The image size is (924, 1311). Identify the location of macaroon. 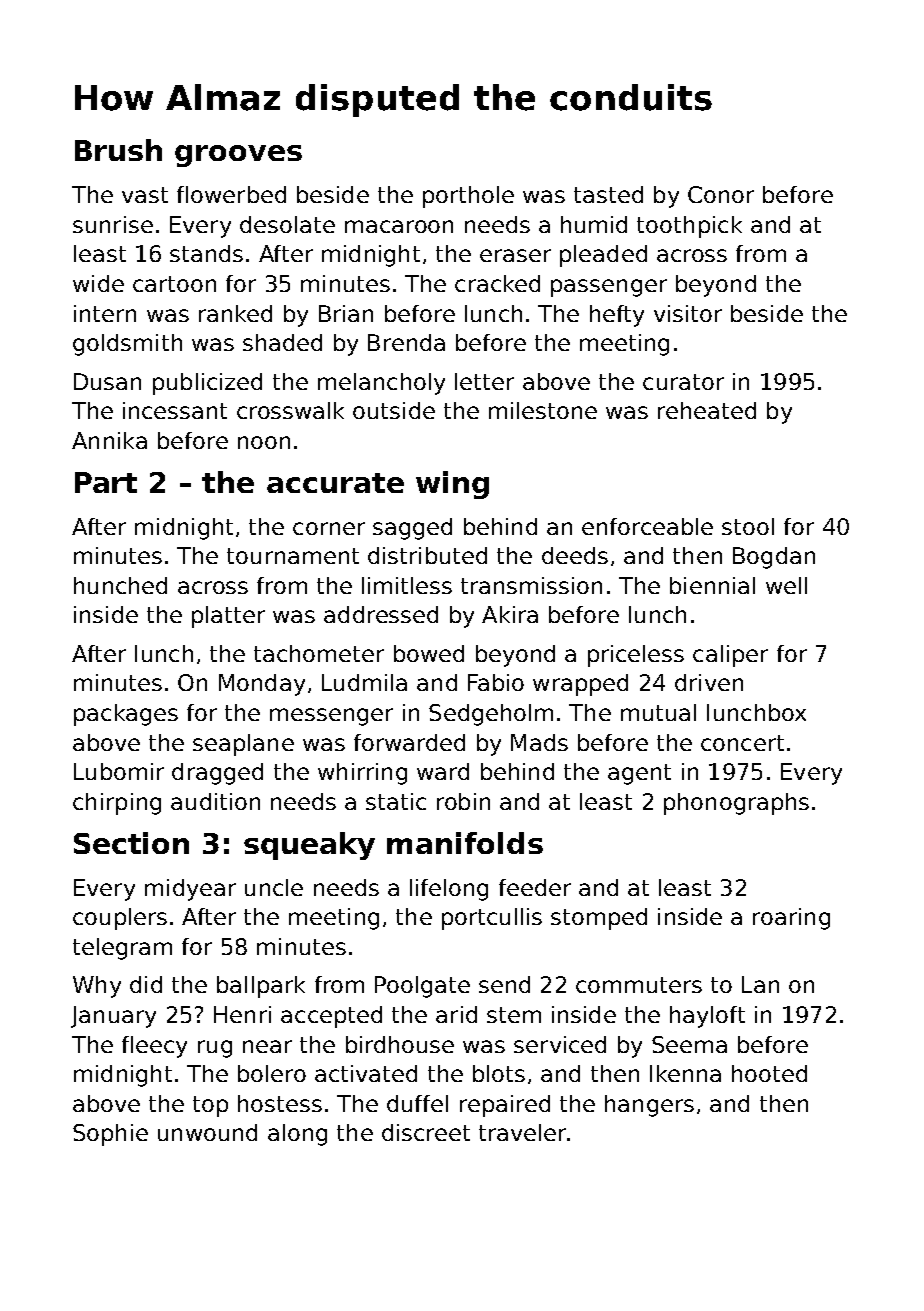
(399, 226).
